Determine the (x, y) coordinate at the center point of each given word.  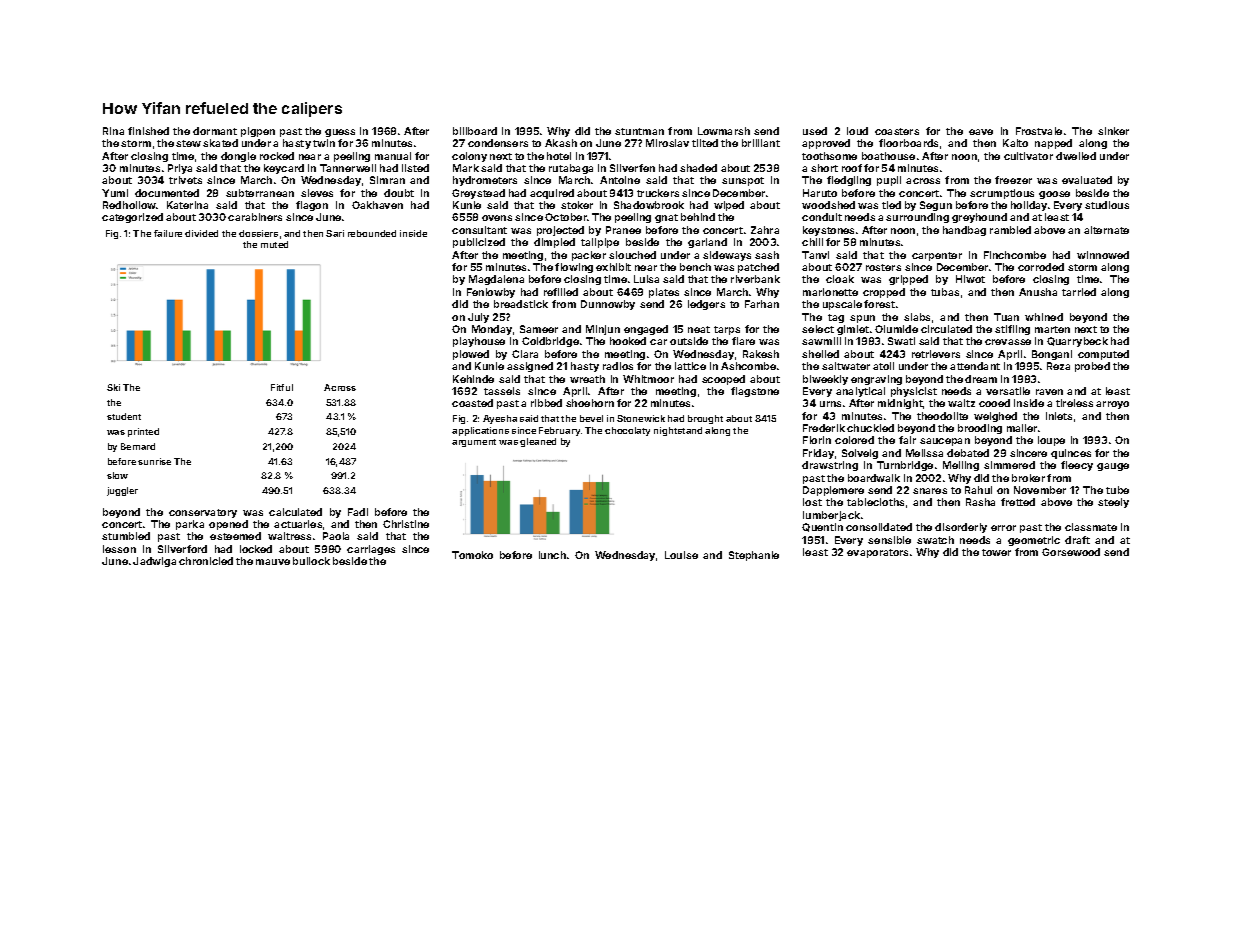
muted (274, 244)
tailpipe (600, 243)
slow (117, 475)
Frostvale (1039, 131)
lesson (119, 549)
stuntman (639, 131)
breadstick (521, 304)
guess (340, 133)
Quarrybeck (1077, 342)
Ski (113, 387)
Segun (936, 206)
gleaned (538, 442)
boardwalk (874, 478)
